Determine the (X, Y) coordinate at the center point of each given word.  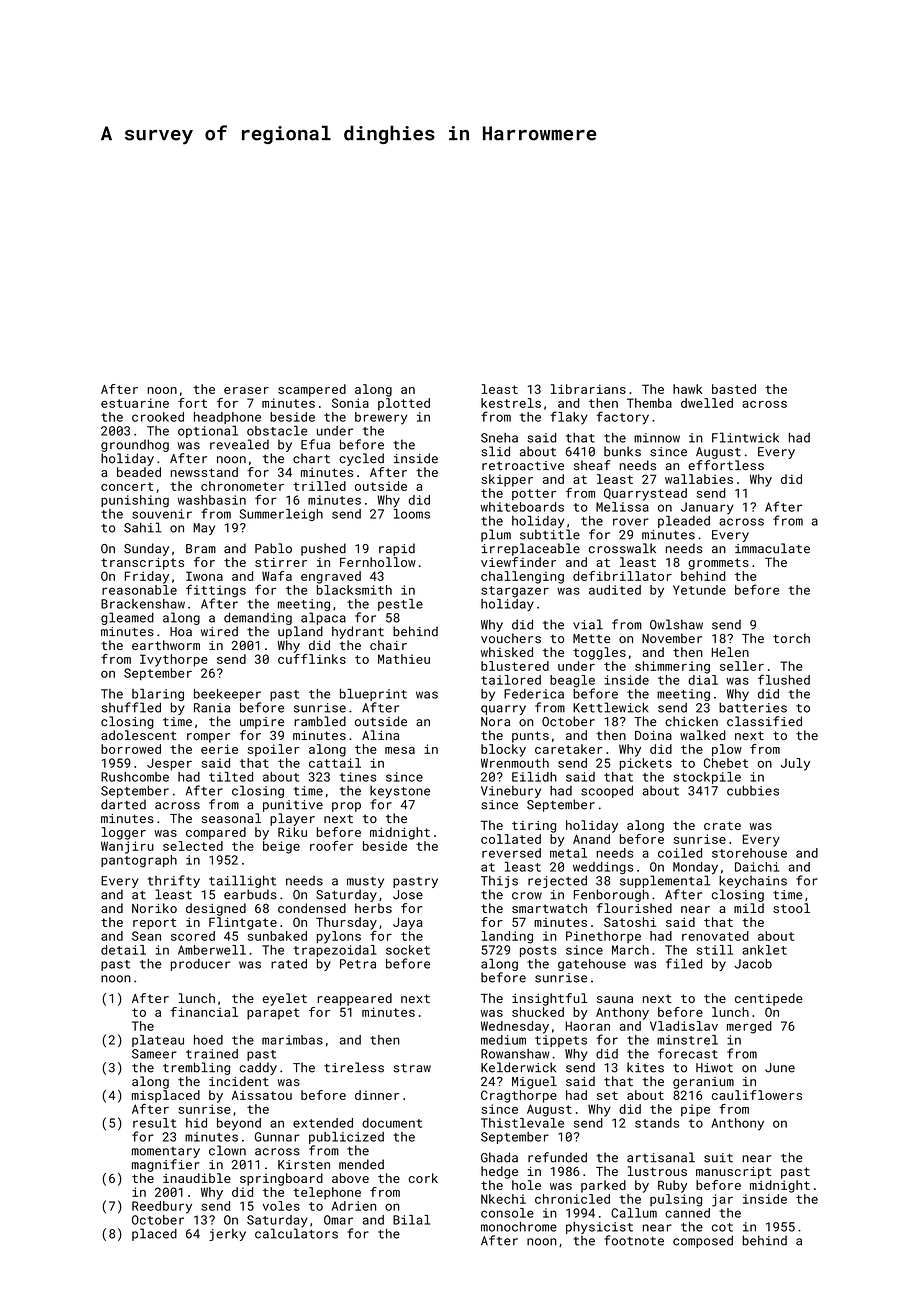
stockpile (707, 778)
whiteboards (522, 507)
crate (722, 825)
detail (123, 950)
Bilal (411, 1220)
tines (358, 777)
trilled (319, 486)
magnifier (166, 1165)
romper (208, 738)
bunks (622, 451)
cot (722, 1227)
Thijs (499, 881)
